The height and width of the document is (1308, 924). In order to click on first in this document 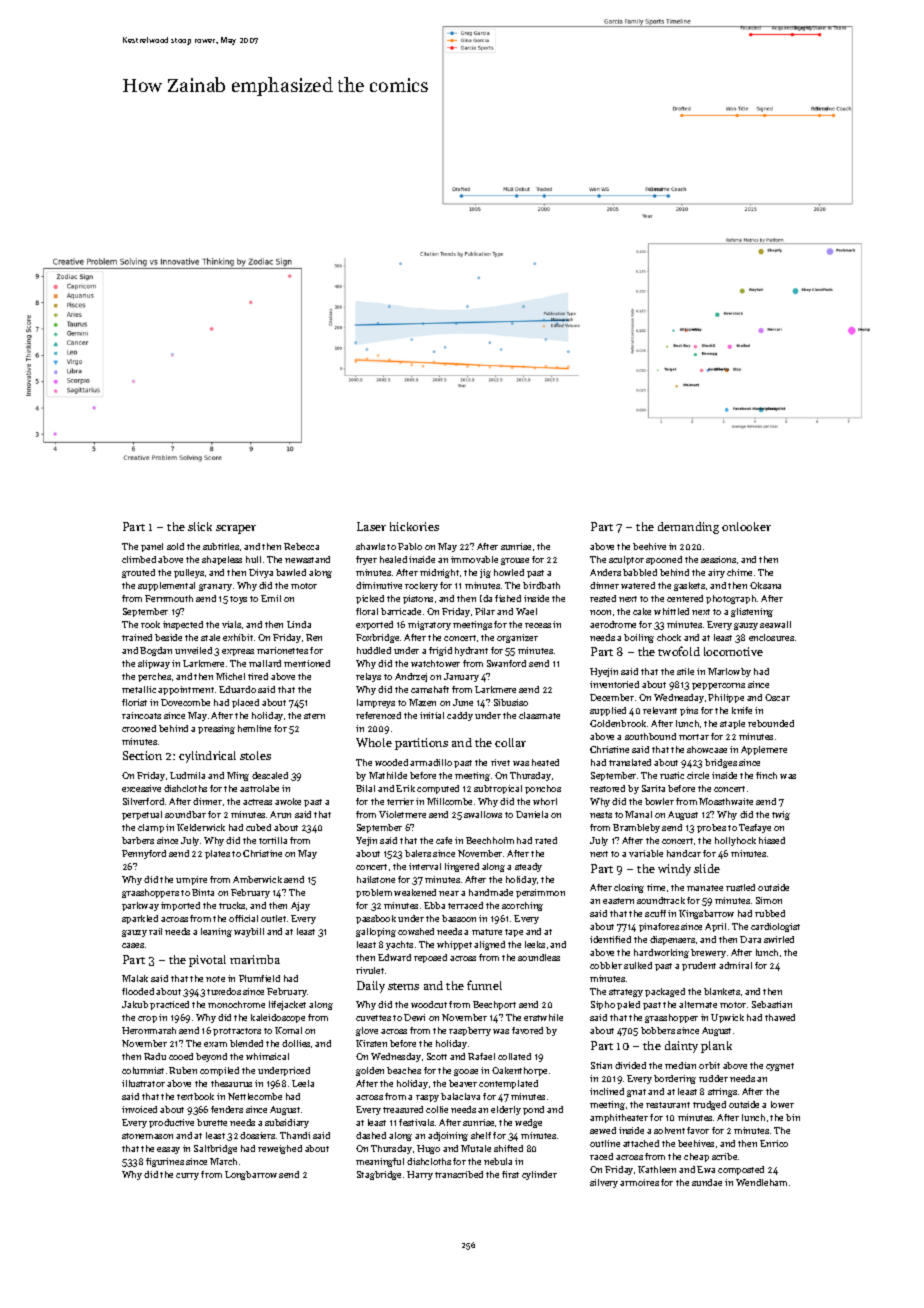, I will do `click(510, 1174)`.
